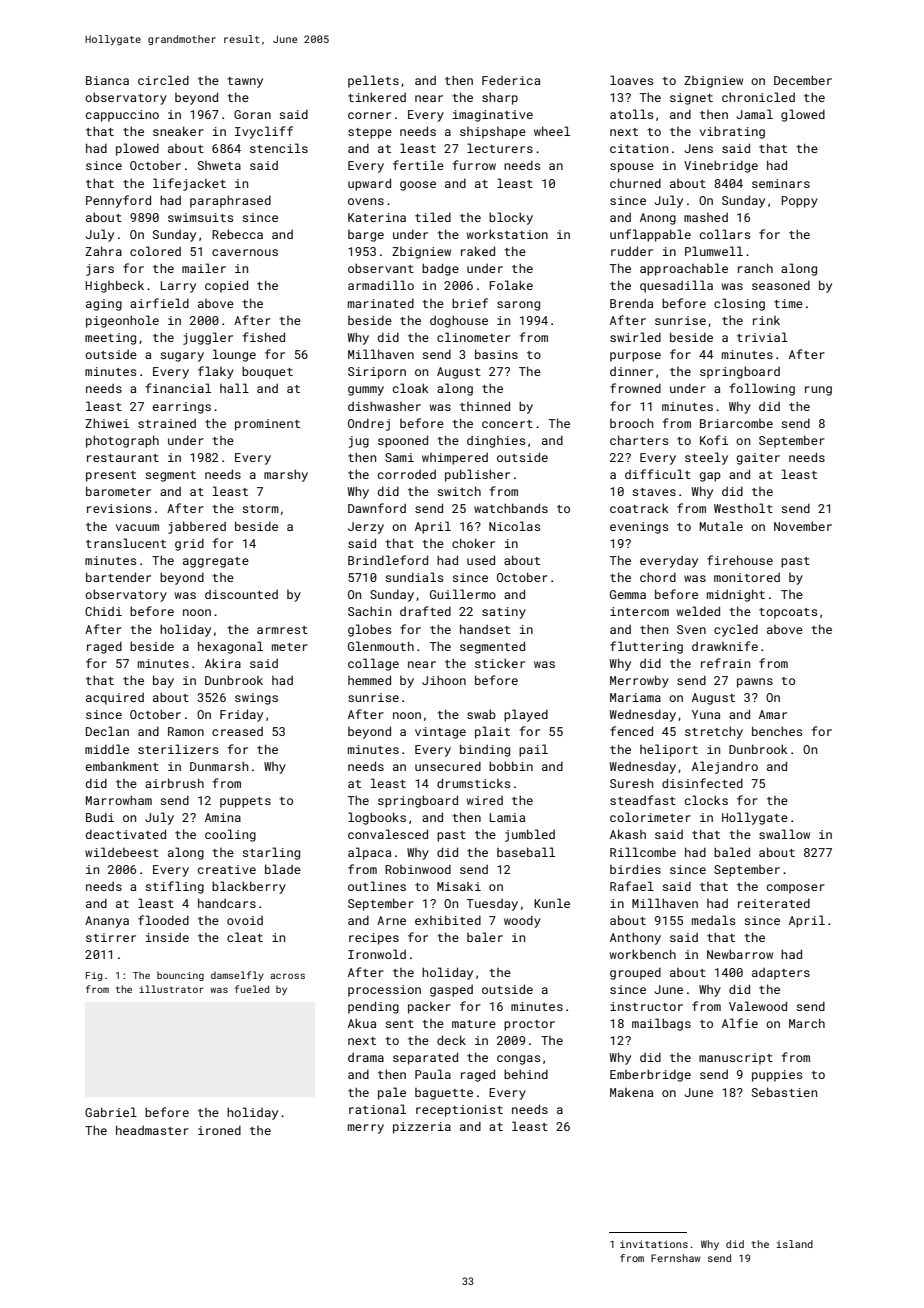  What do you see at coordinates (241, 594) in the screenshot?
I see `discounted` at bounding box center [241, 594].
